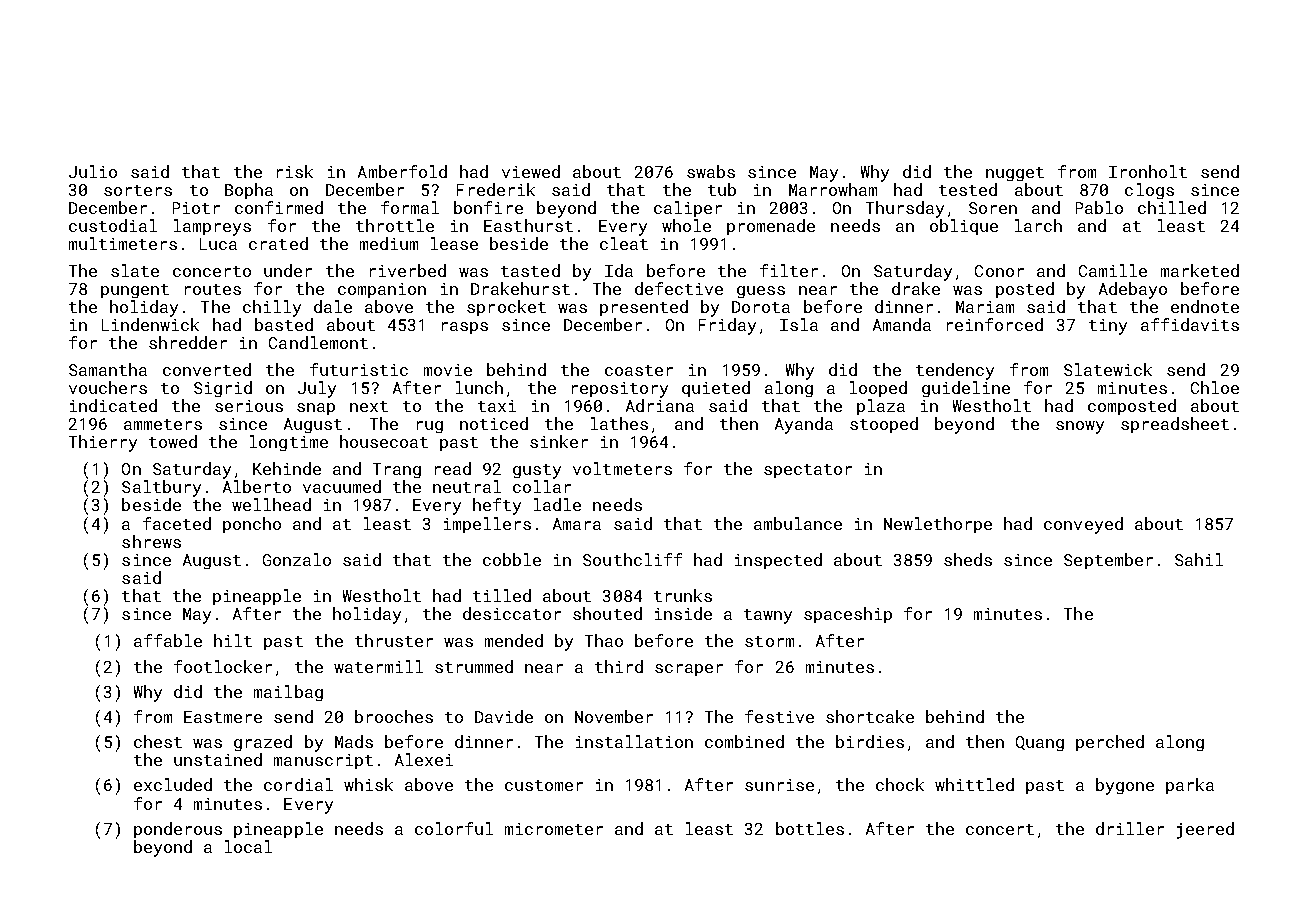 This page has height=924, width=1308. I want to click on spectator, so click(808, 471).
